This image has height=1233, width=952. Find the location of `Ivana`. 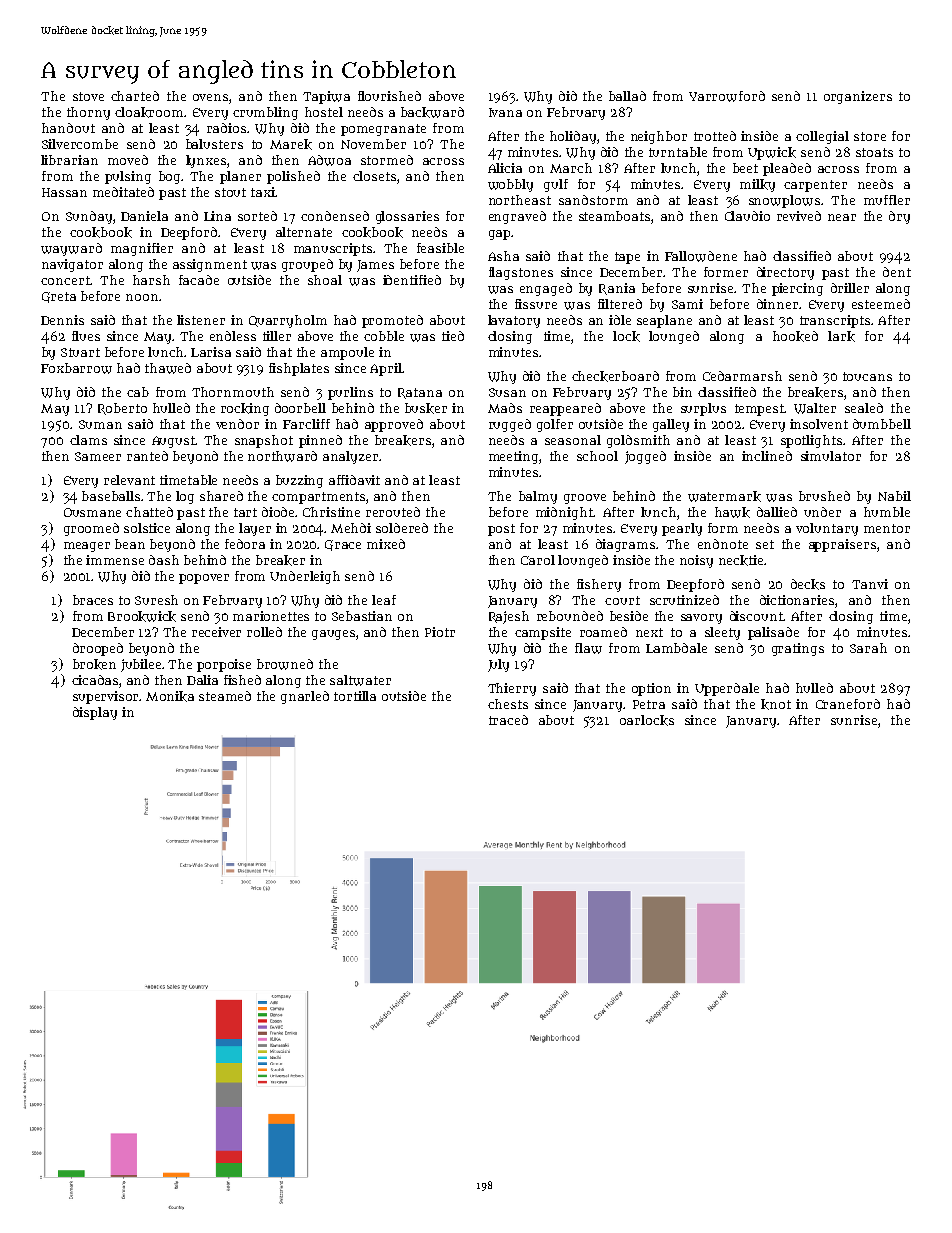

Ivana is located at coordinates (505, 112).
